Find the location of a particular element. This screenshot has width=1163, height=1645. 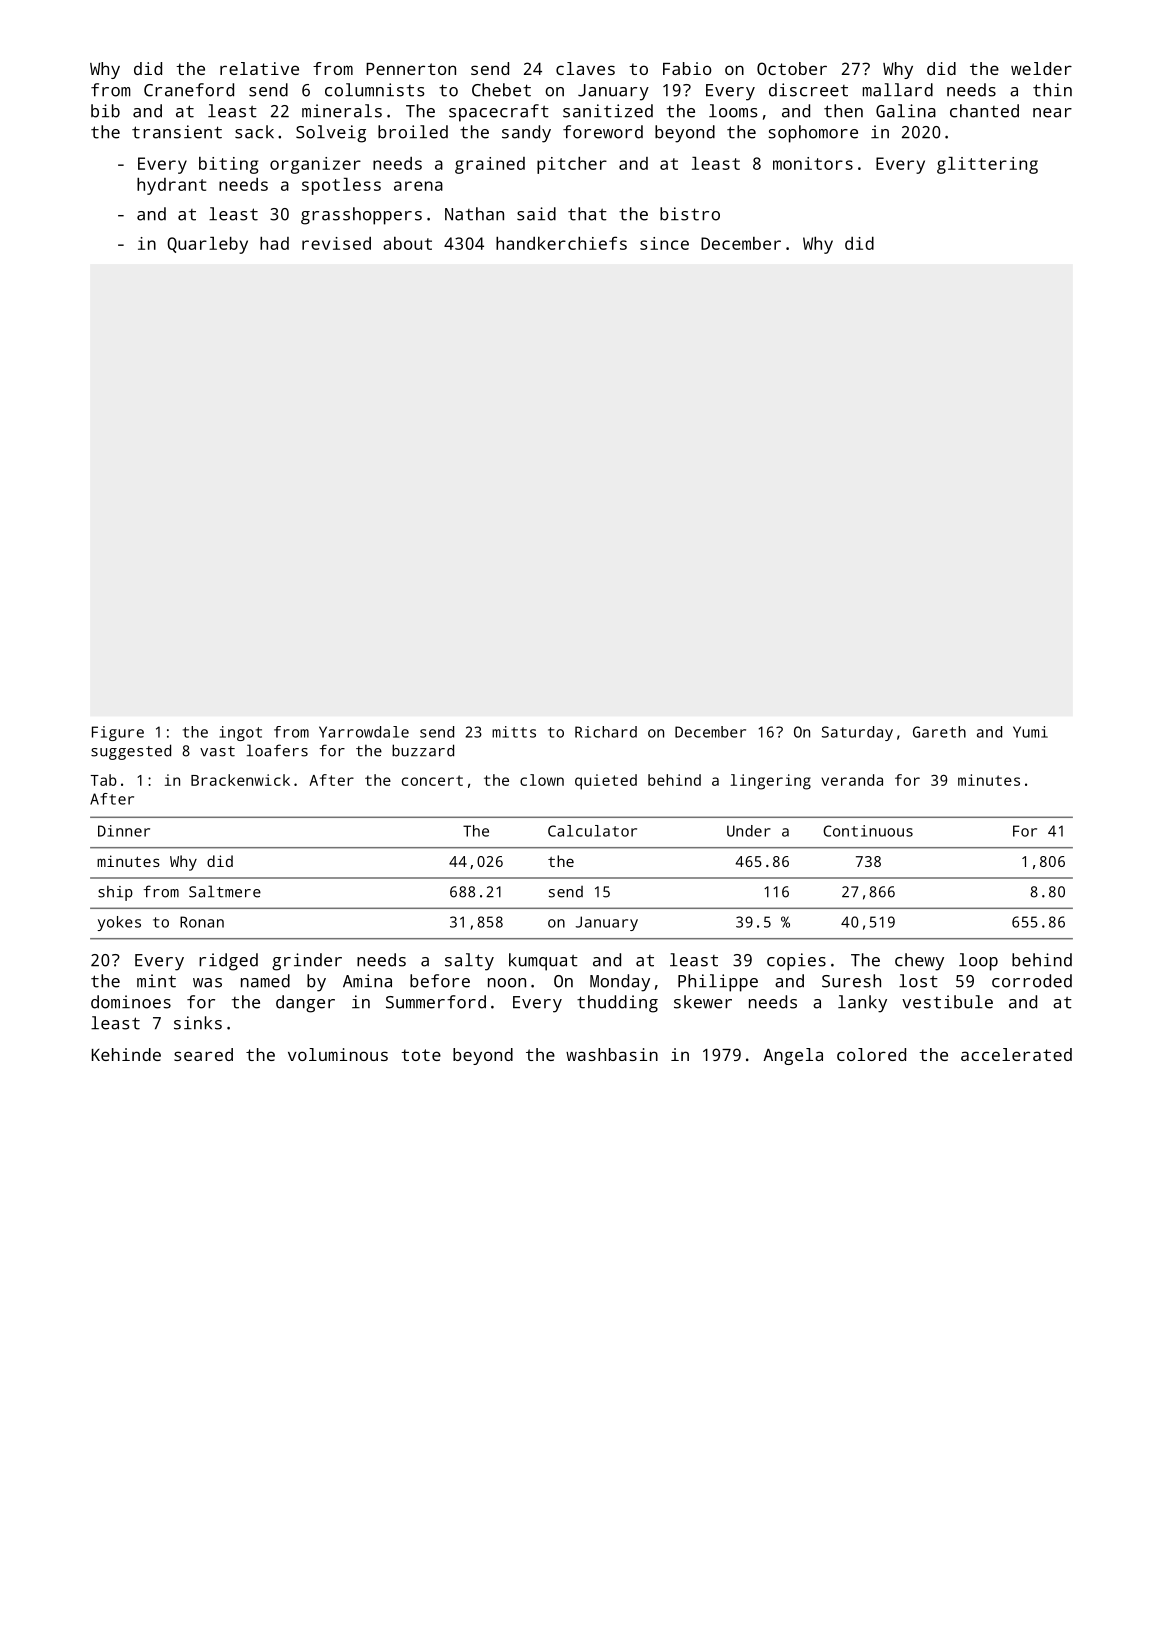

Gareth is located at coordinates (939, 732).
